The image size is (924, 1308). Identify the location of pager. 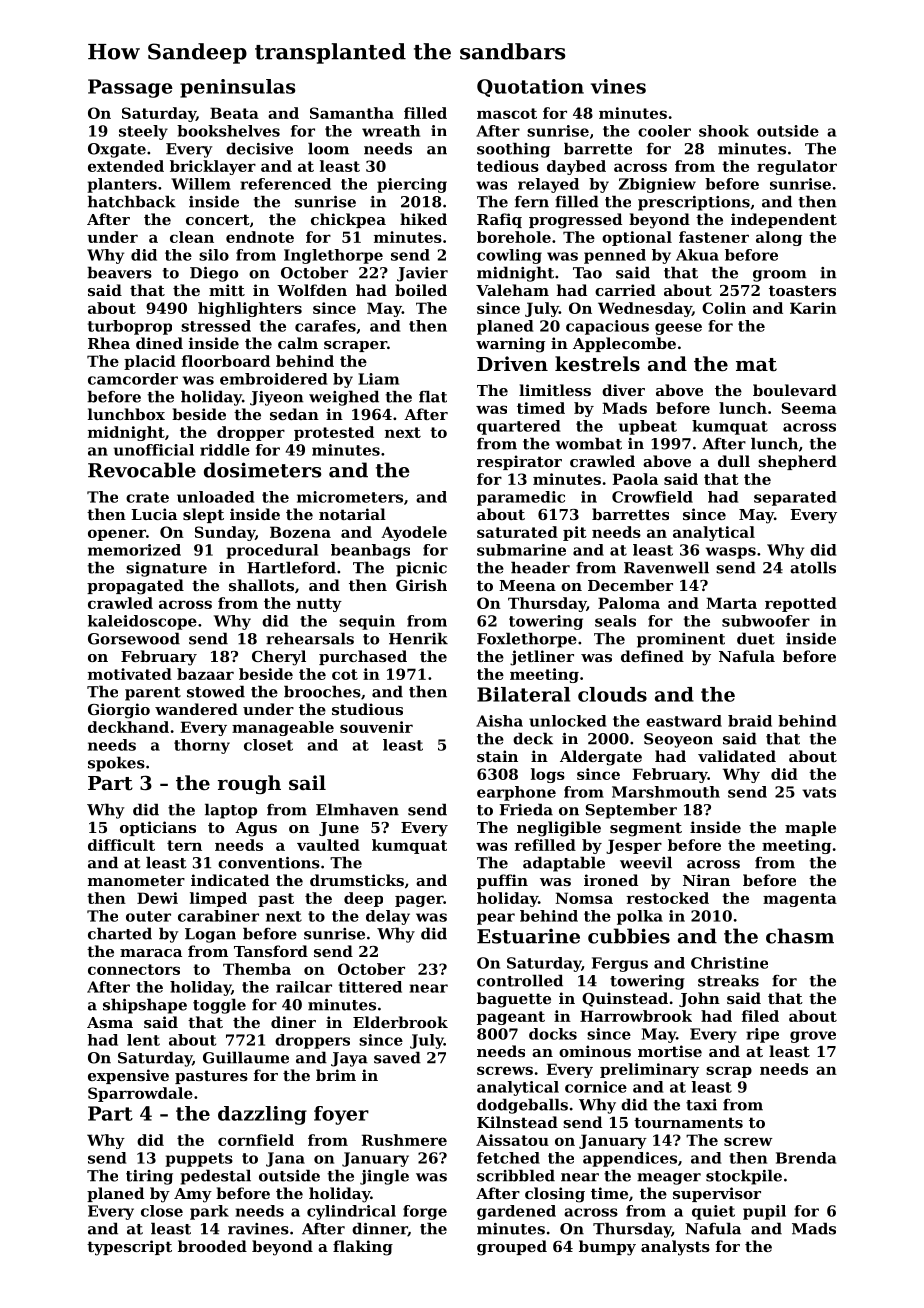
(419, 901).
